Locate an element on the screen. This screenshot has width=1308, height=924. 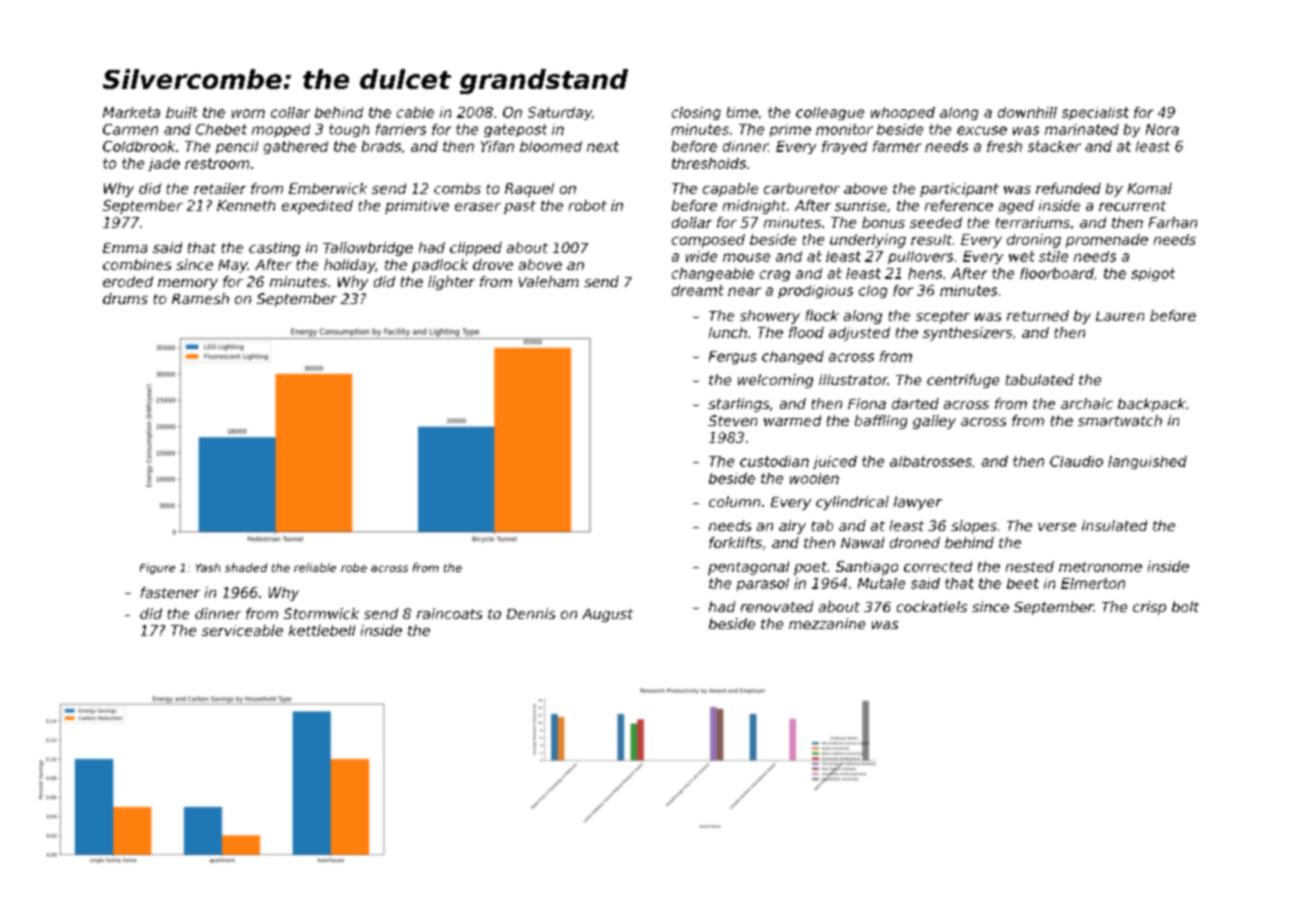
cable is located at coordinates (415, 112).
